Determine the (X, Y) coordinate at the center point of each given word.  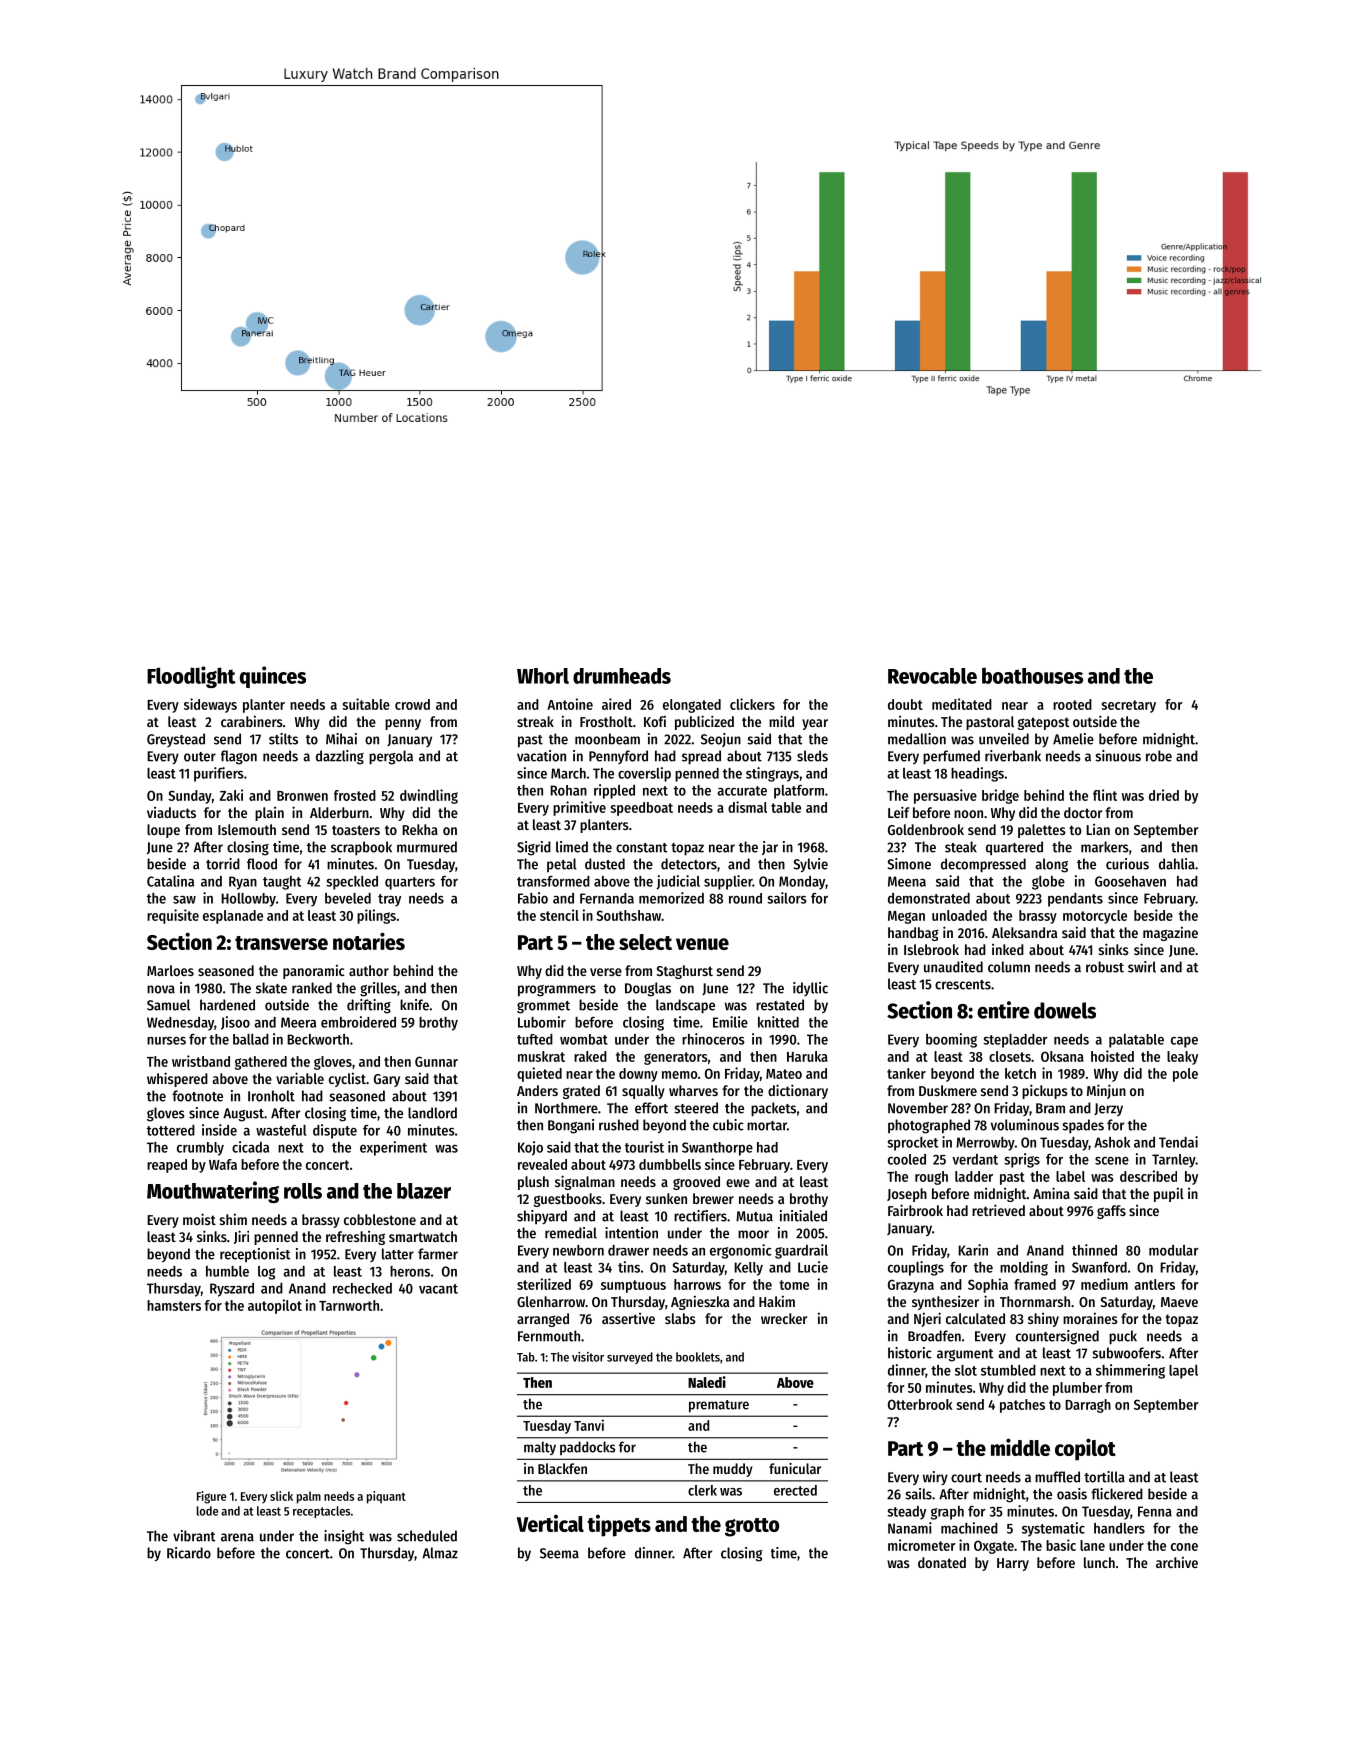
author (369, 970)
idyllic (810, 989)
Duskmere (948, 1090)
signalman (585, 1182)
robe (1159, 756)
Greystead (176, 740)
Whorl (543, 676)
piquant (386, 1497)
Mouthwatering (213, 1192)
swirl (1142, 967)
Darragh (1088, 1406)
